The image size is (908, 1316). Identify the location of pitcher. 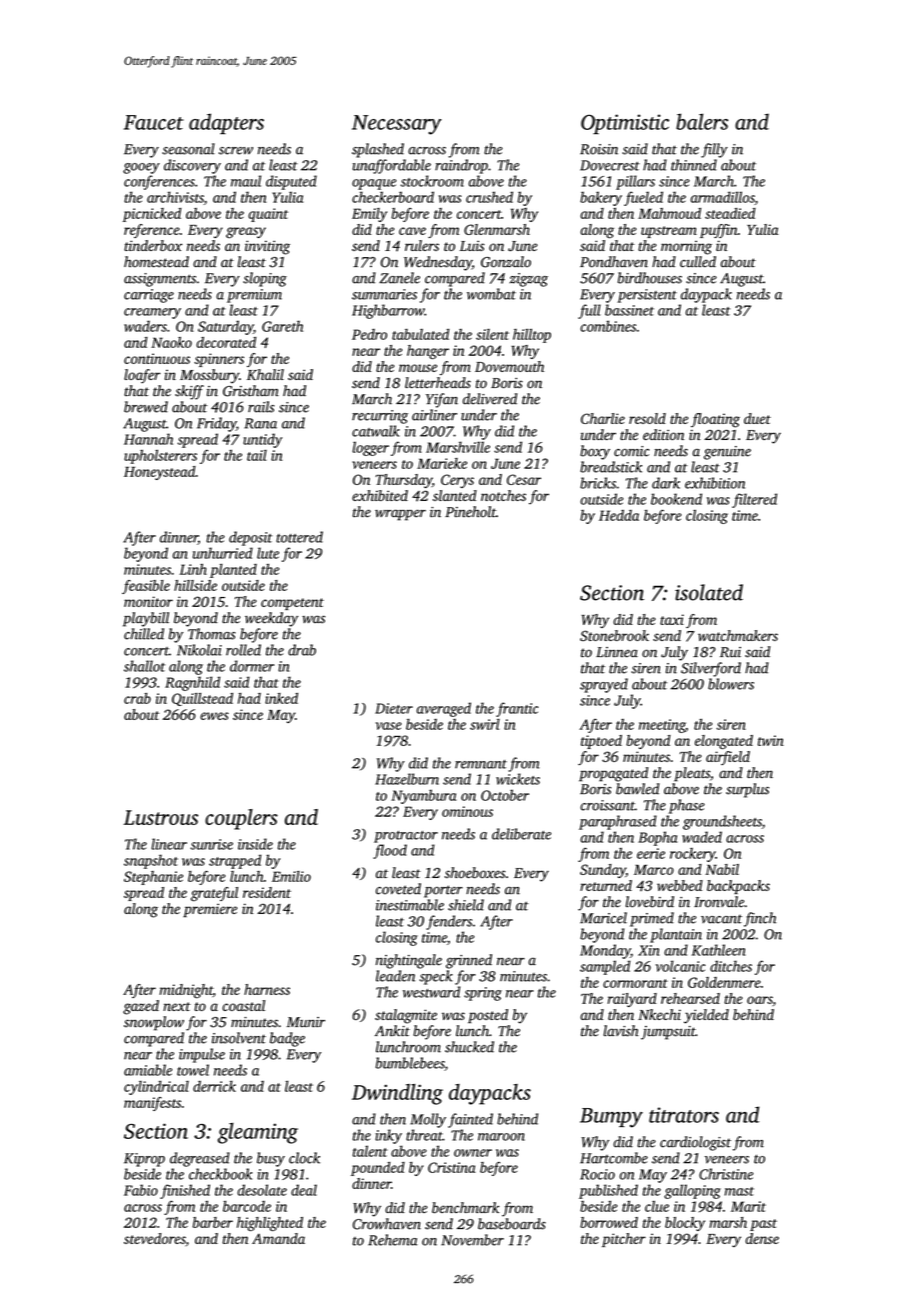
(624, 1240).
